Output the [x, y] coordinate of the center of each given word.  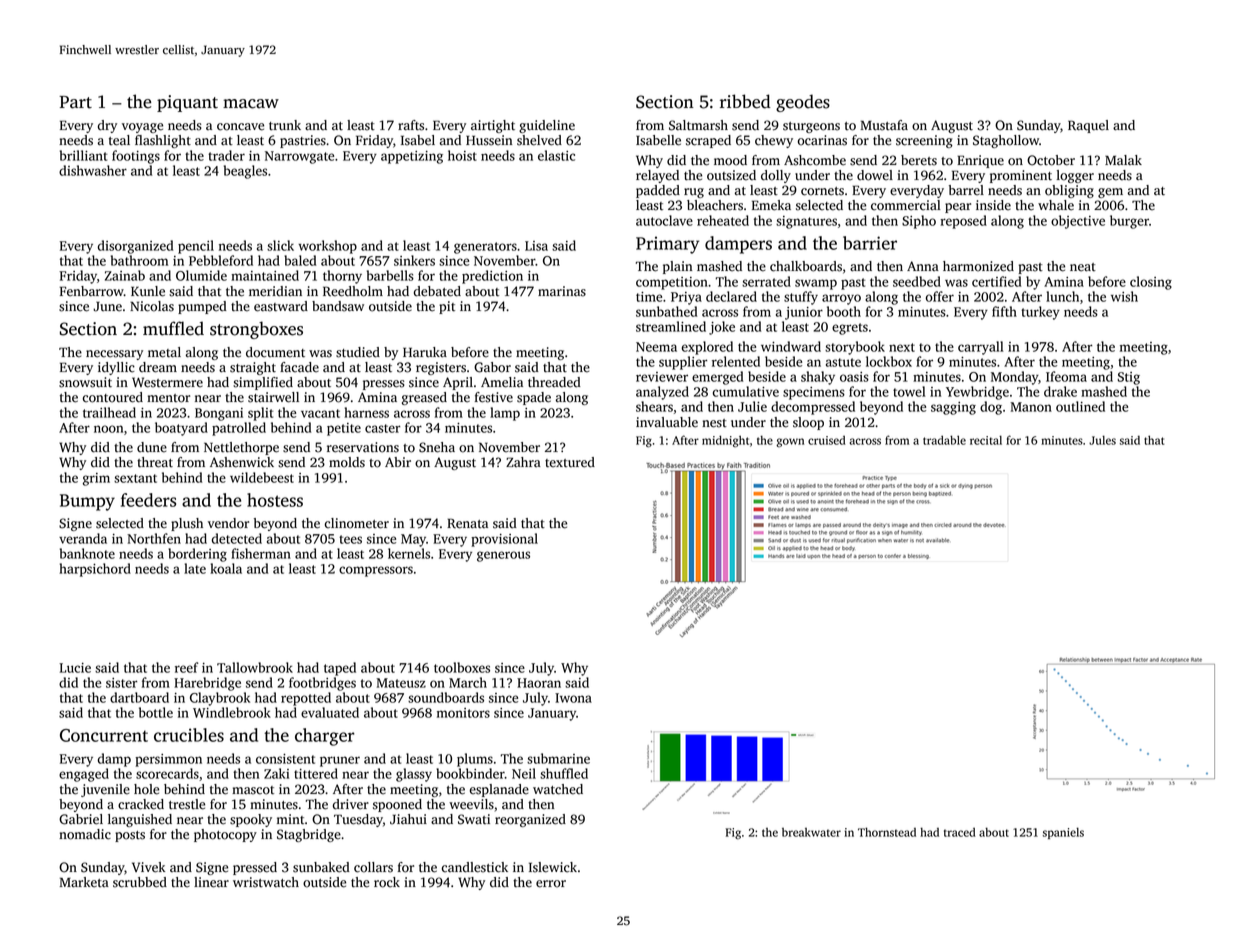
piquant [187, 103]
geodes [803, 103]
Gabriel [81, 819]
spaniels [1063, 833]
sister [121, 683]
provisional [504, 540]
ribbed [745, 101]
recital [986, 440]
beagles [245, 172]
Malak [1123, 160]
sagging [953, 408]
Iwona [573, 698]
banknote [87, 553]
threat [155, 462]
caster [382, 428]
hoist [462, 155]
